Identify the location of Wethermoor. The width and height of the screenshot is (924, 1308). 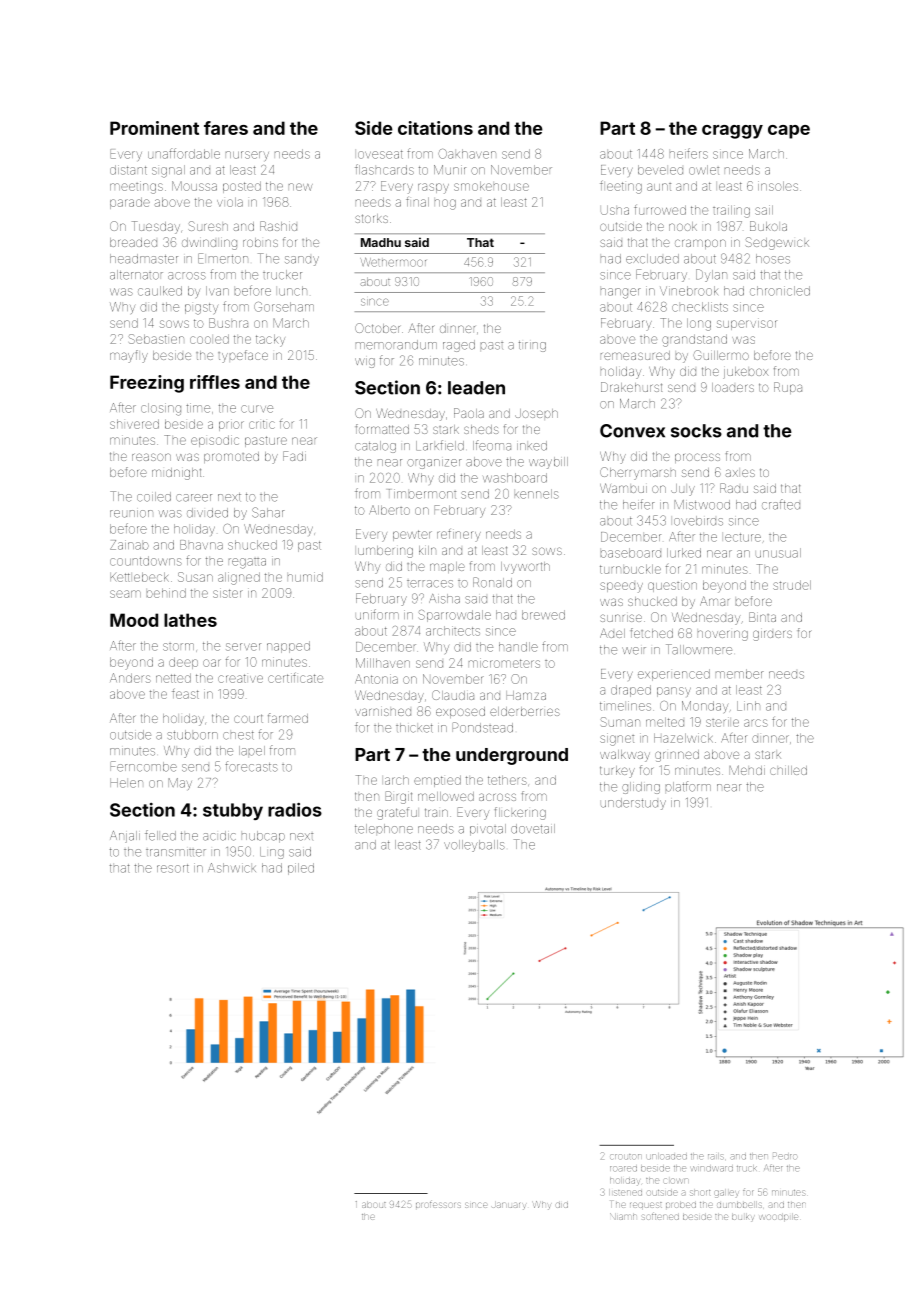
(393, 262).
